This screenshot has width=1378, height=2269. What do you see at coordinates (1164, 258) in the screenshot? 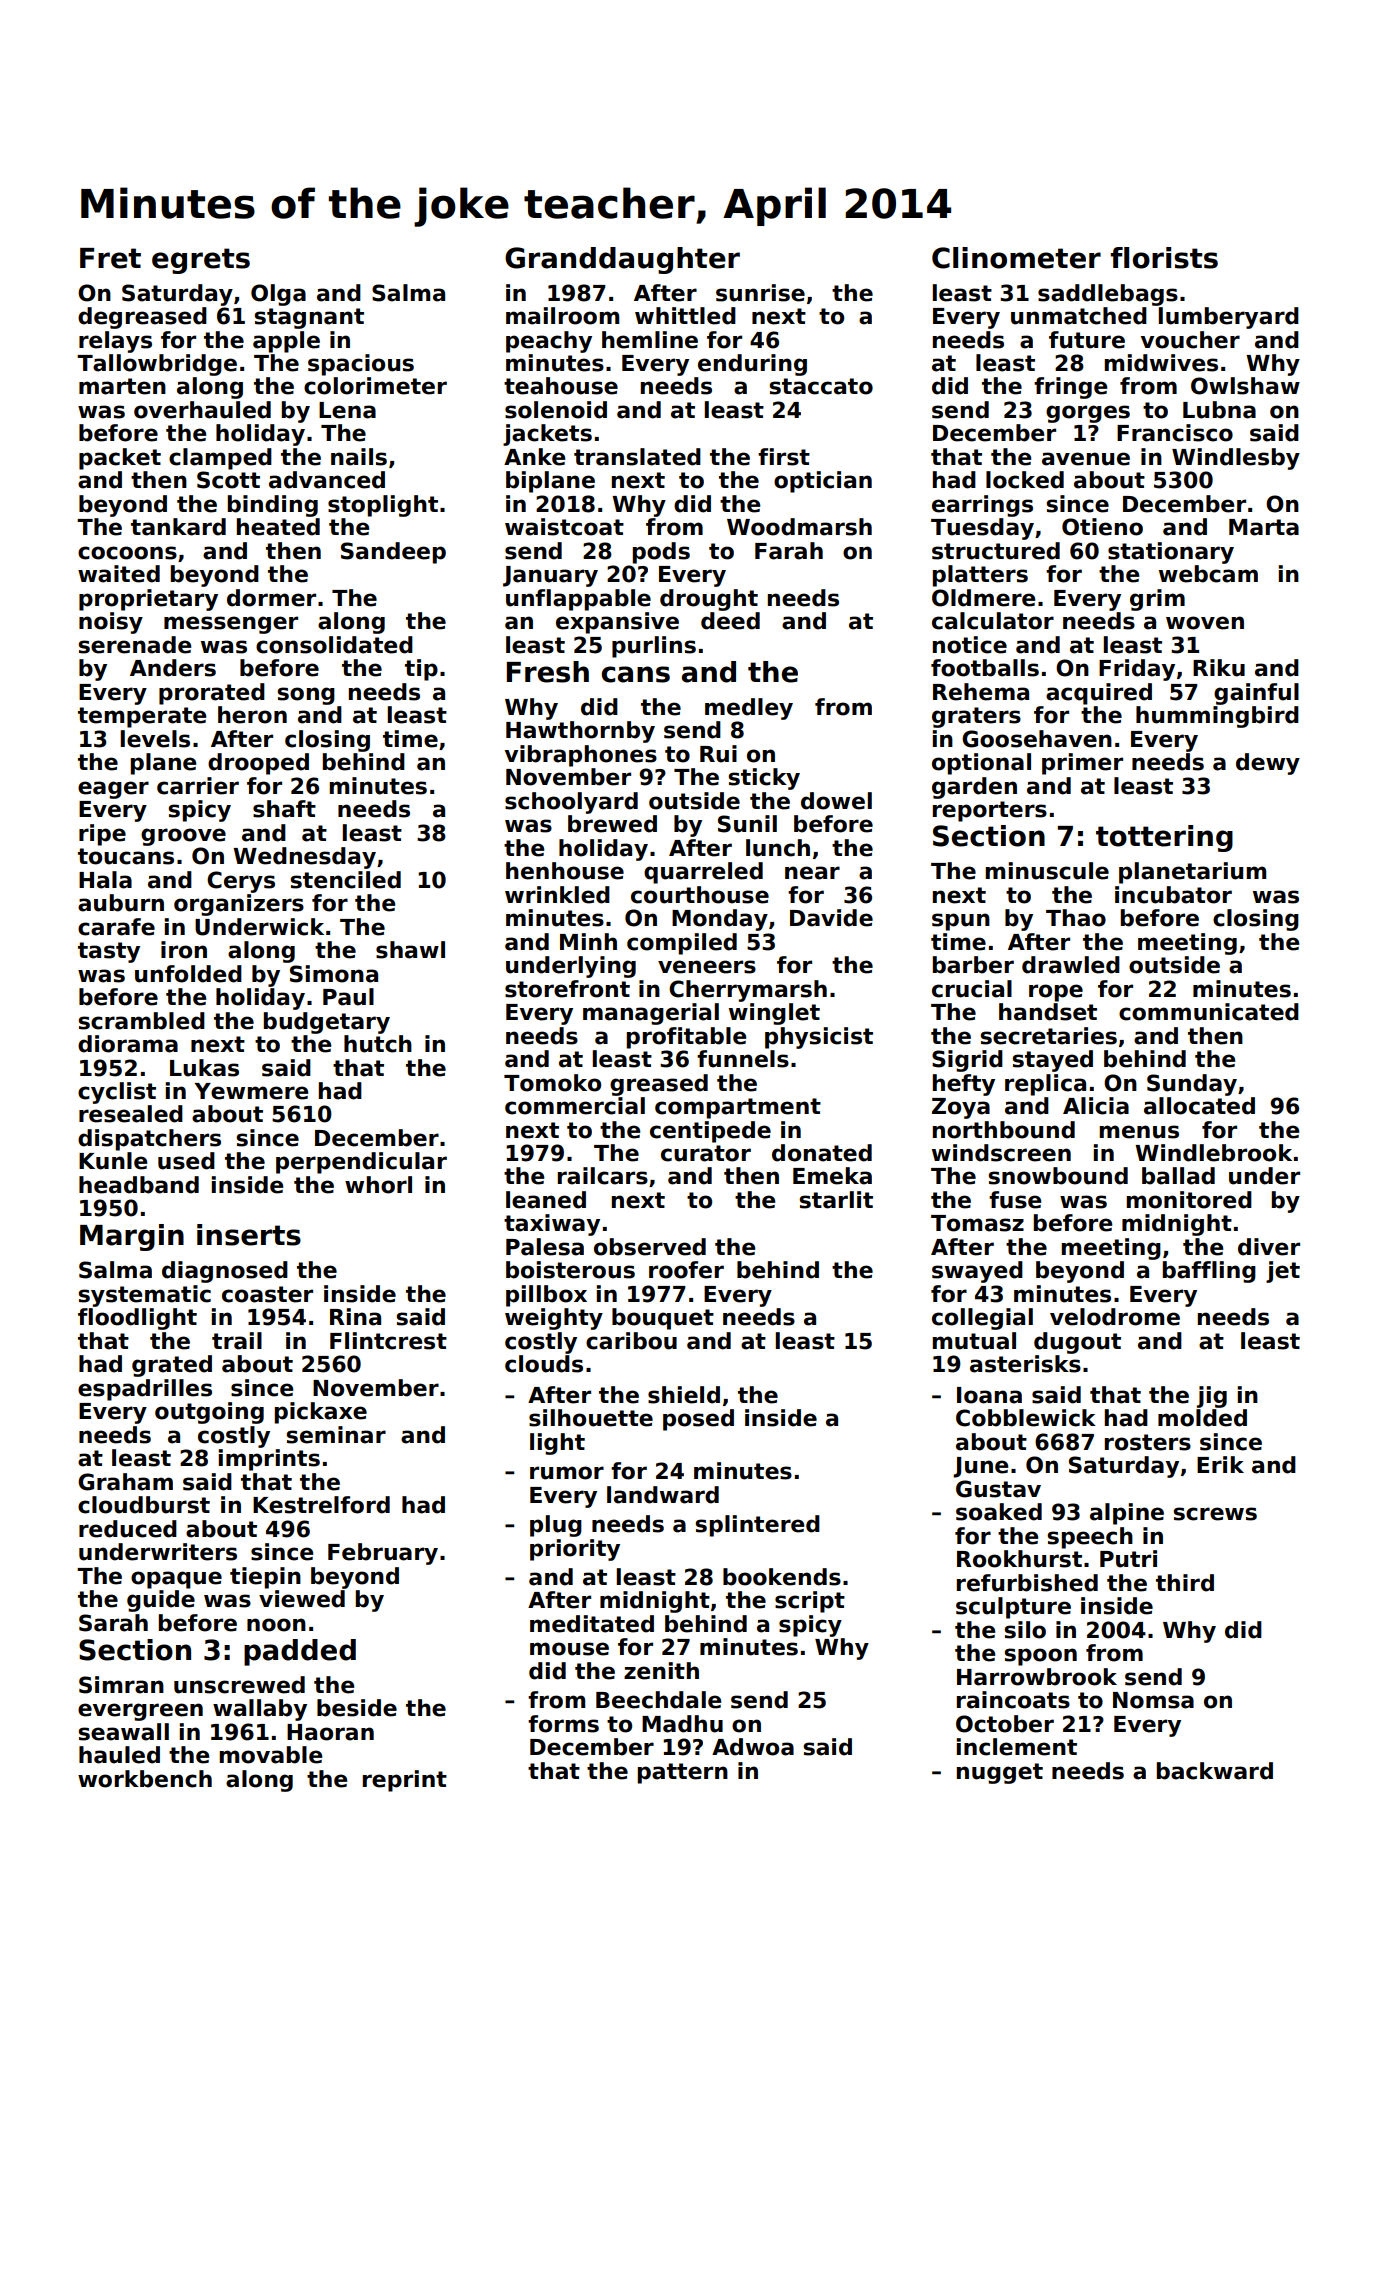
I see `florists` at bounding box center [1164, 258].
